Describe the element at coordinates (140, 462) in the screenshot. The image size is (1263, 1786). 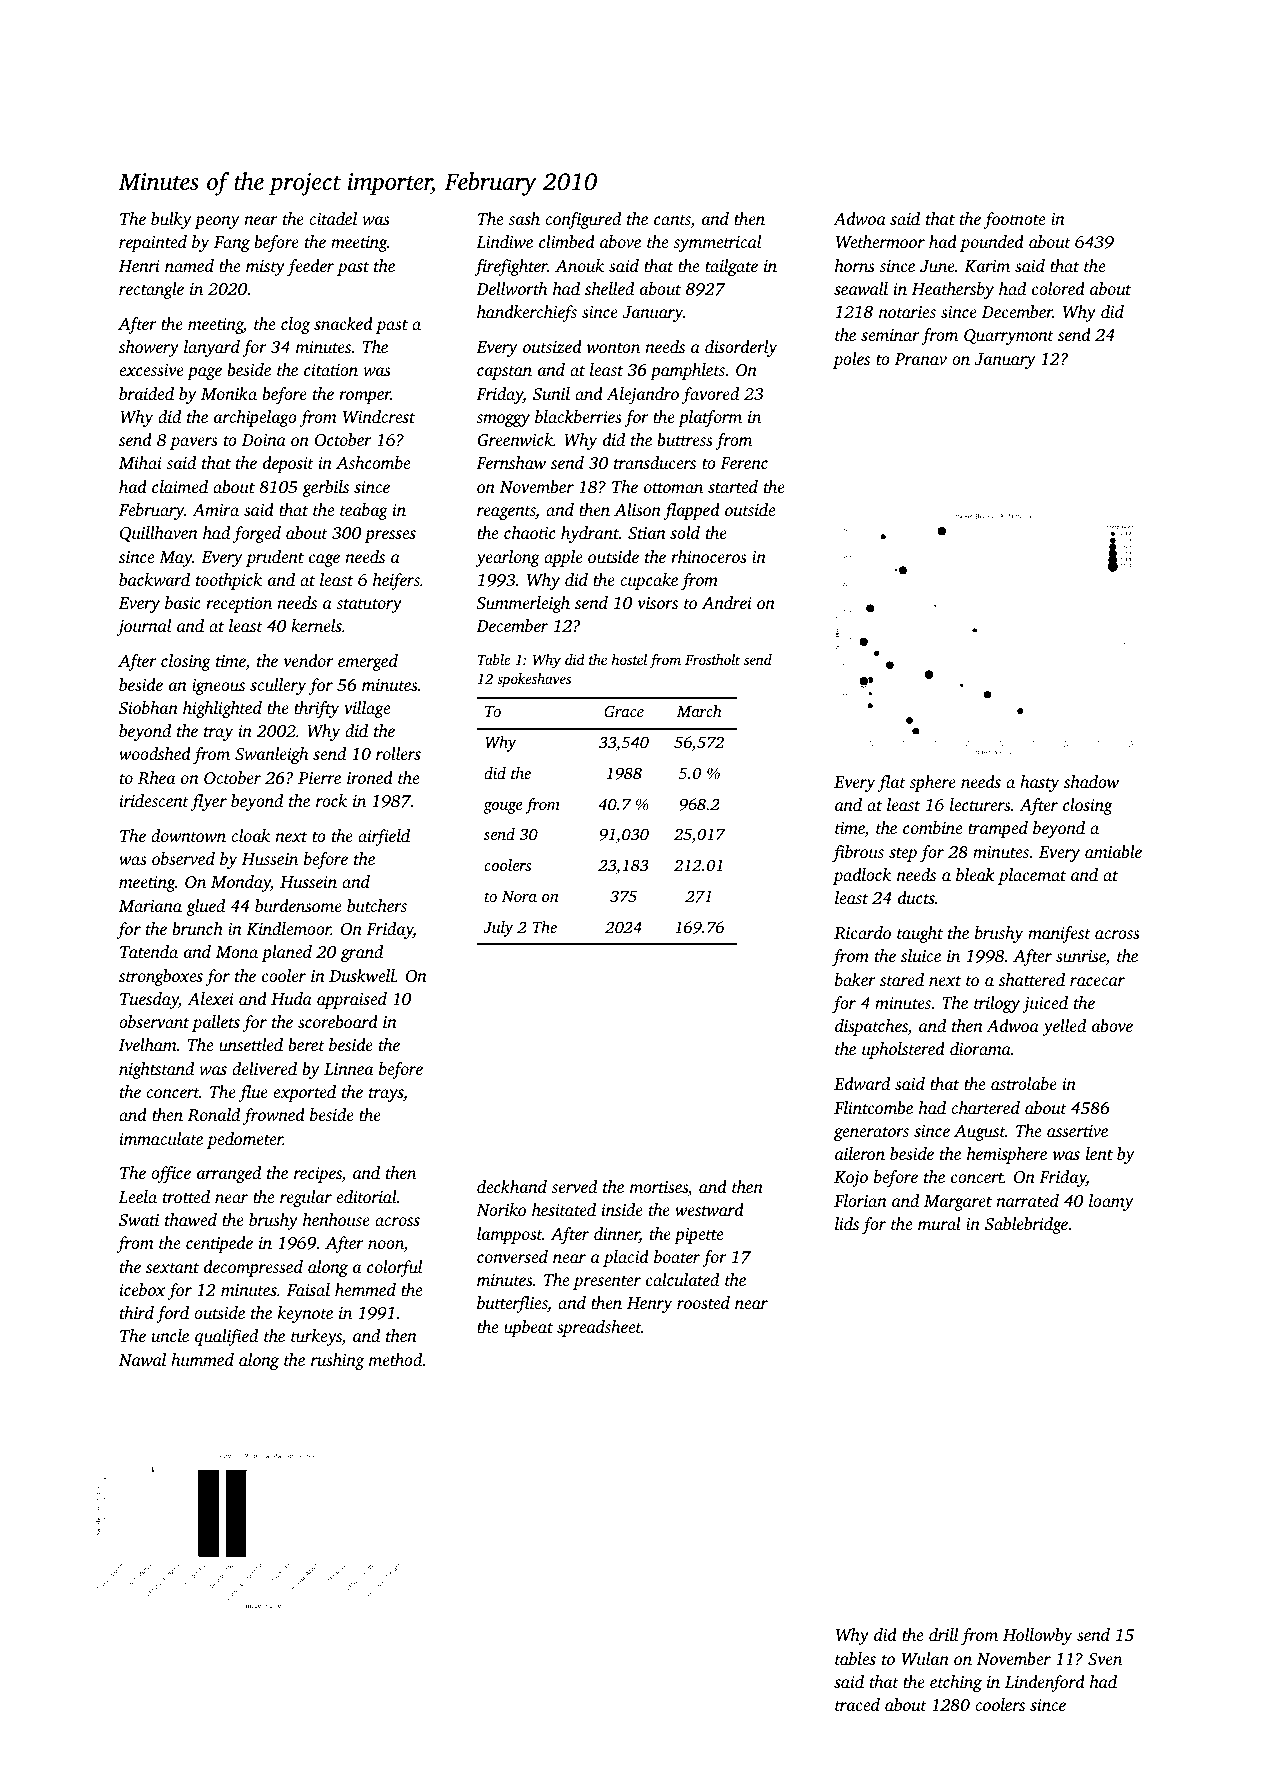
I see `Mihai` at that location.
